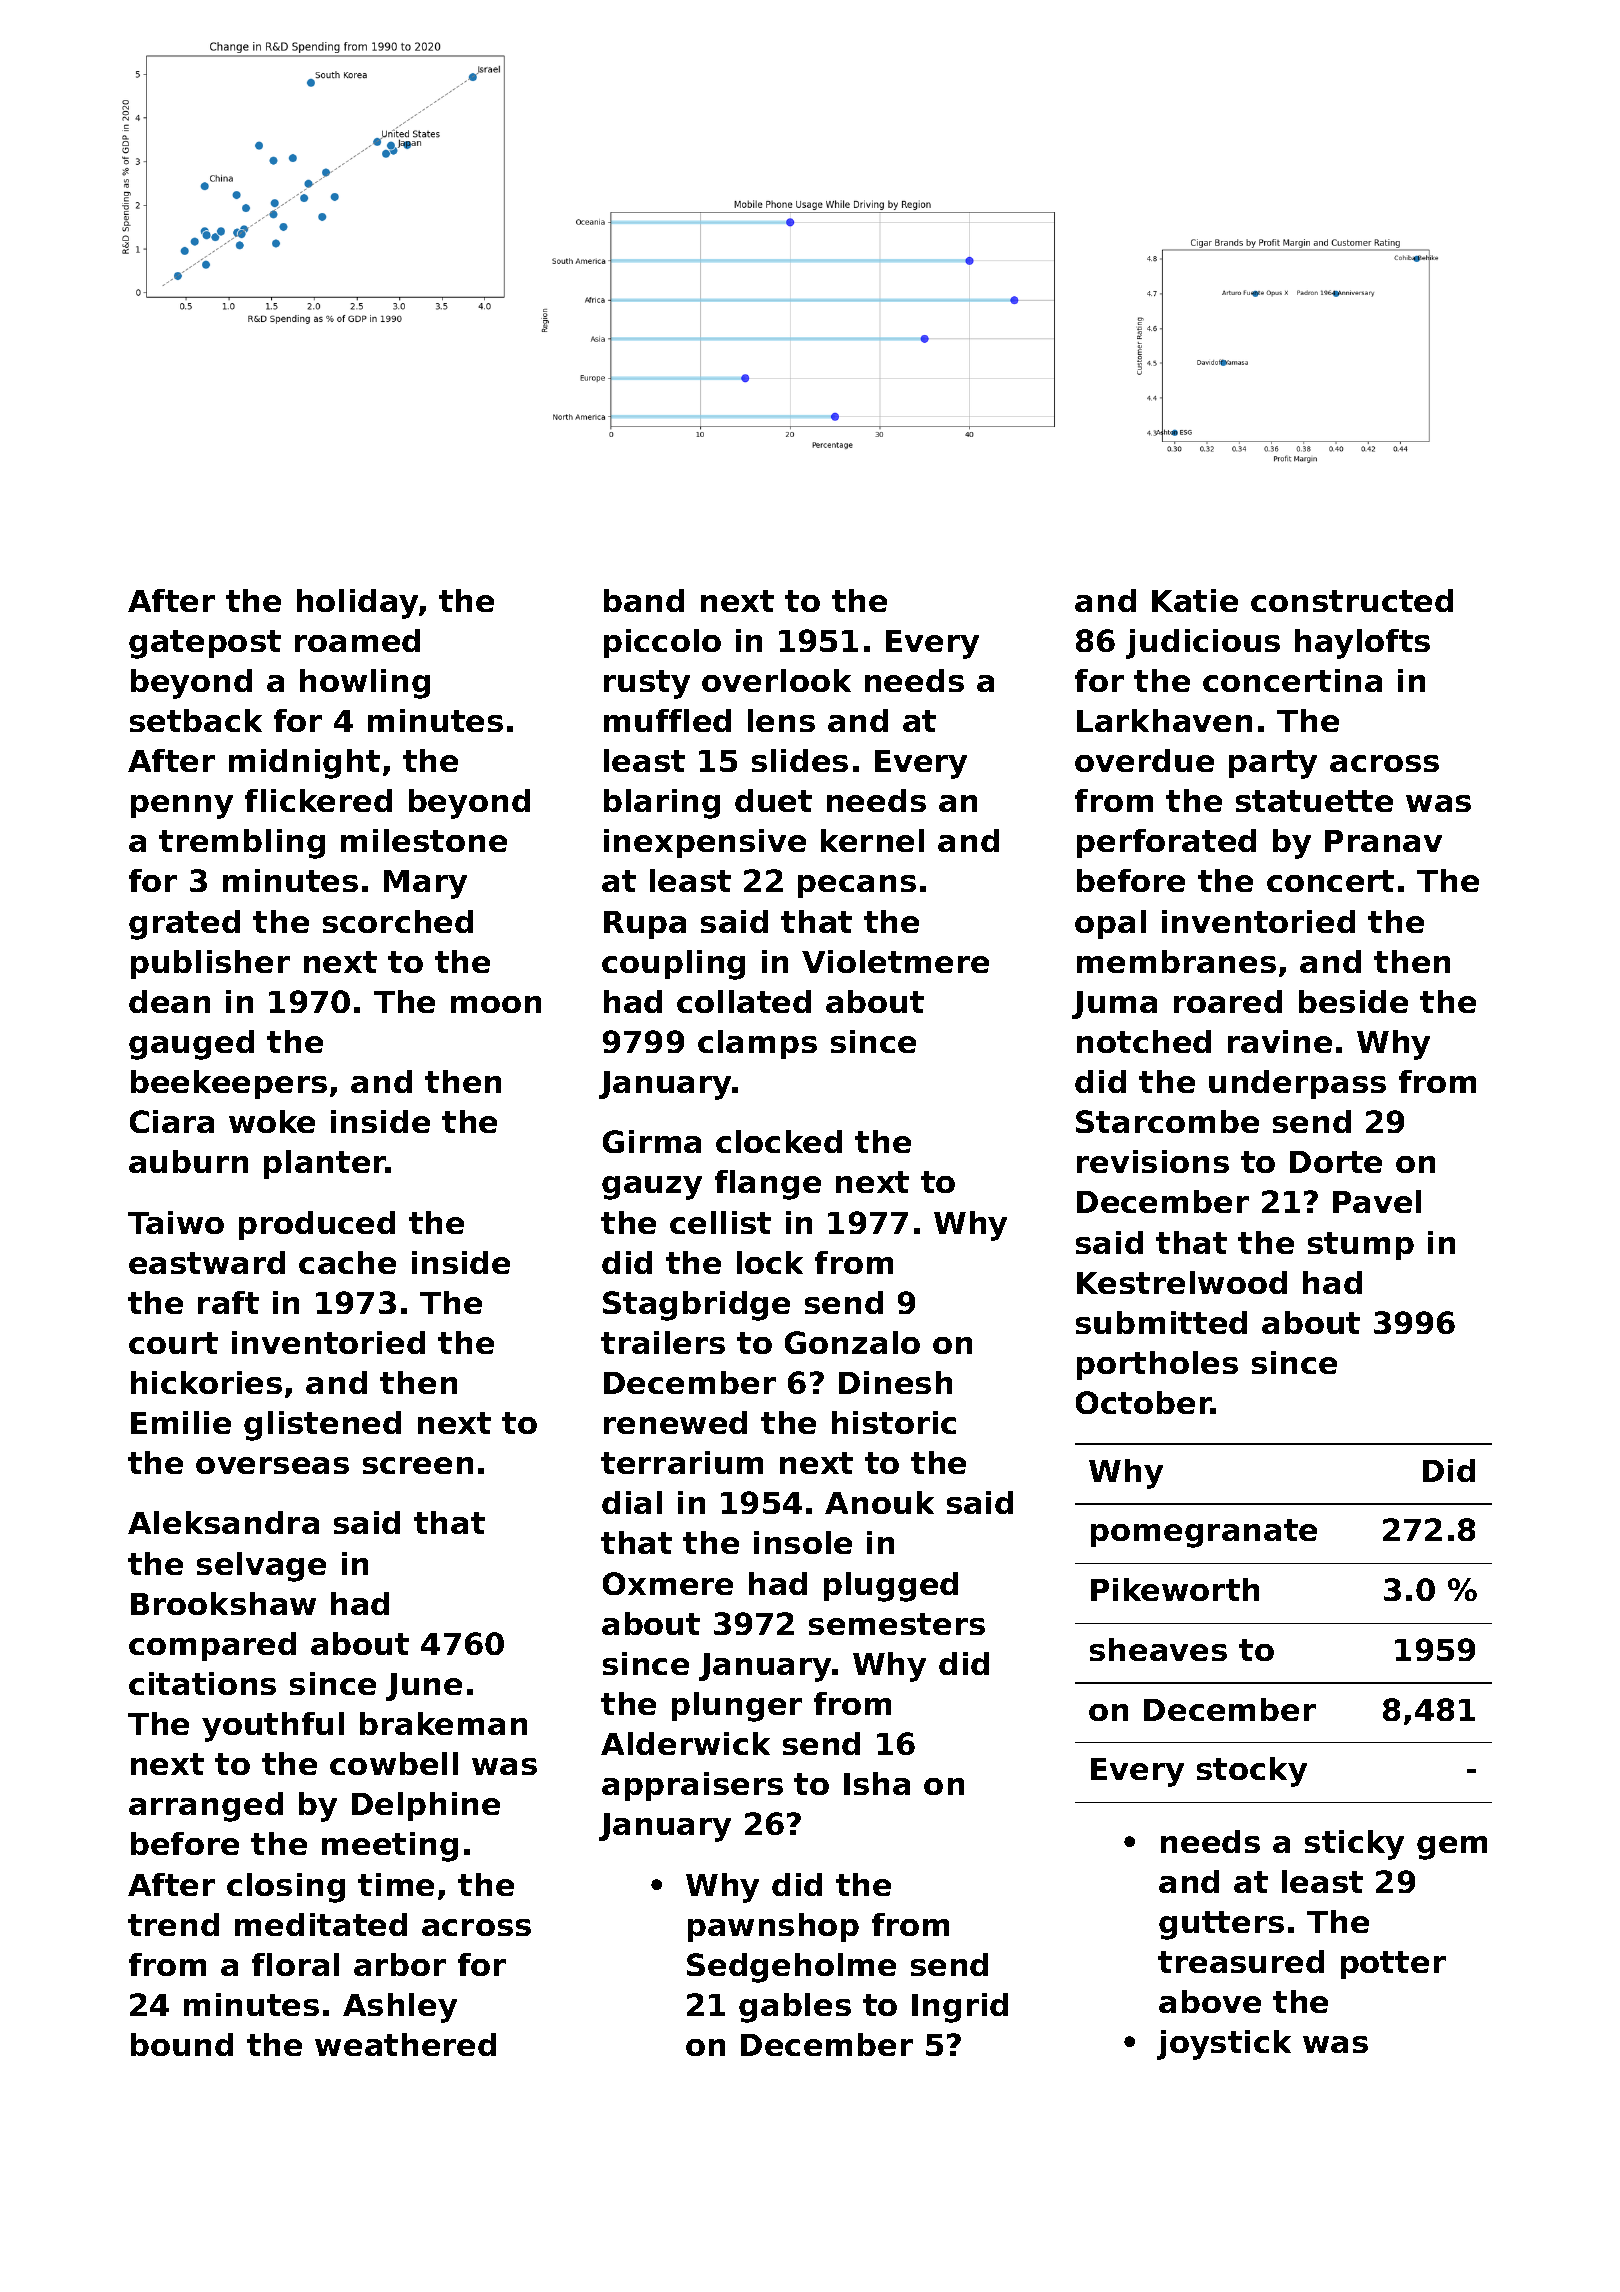  What do you see at coordinates (357, 604) in the document?
I see `holiday` at bounding box center [357, 604].
